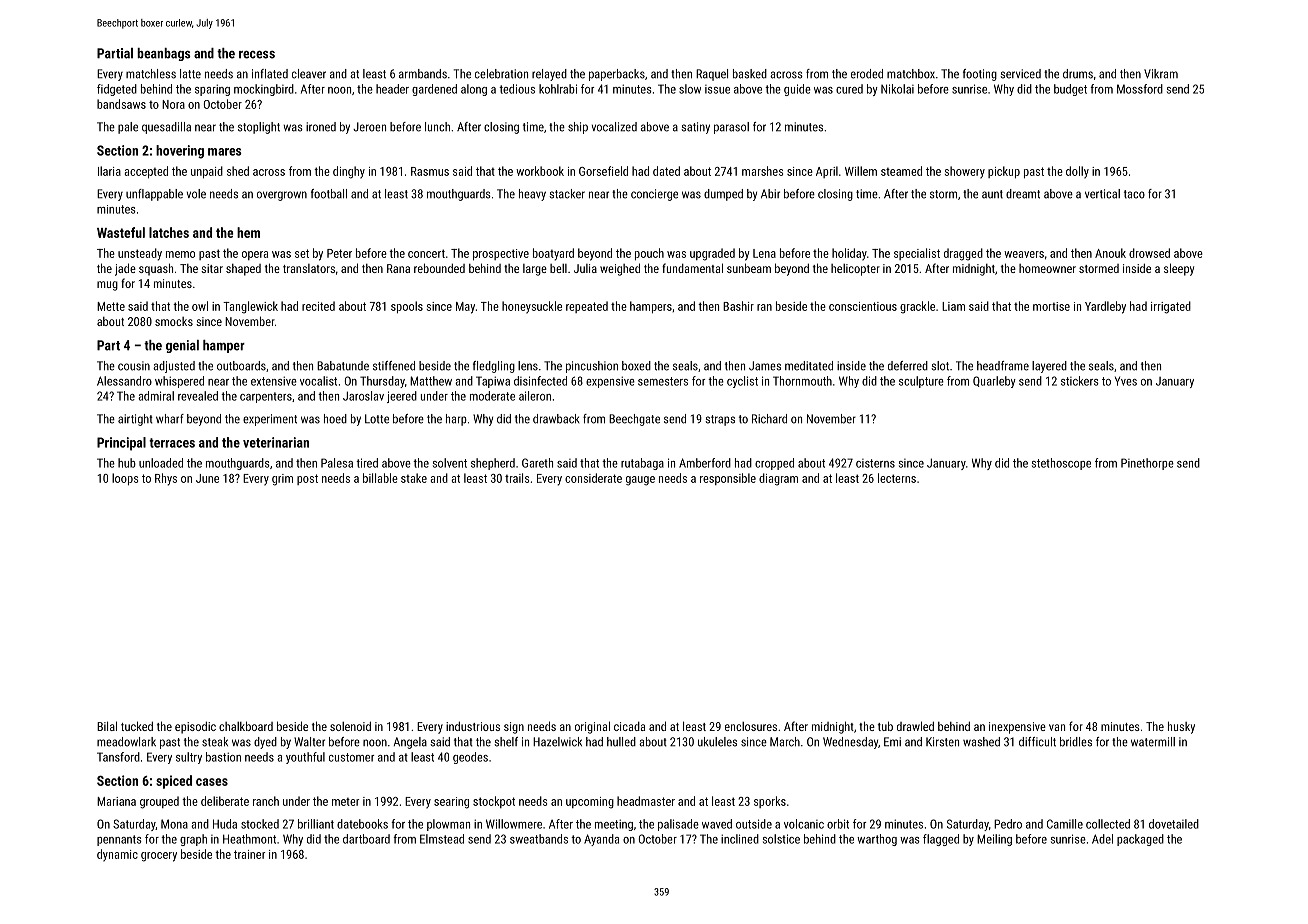 The image size is (1308, 924). I want to click on lecterns, so click(897, 478).
